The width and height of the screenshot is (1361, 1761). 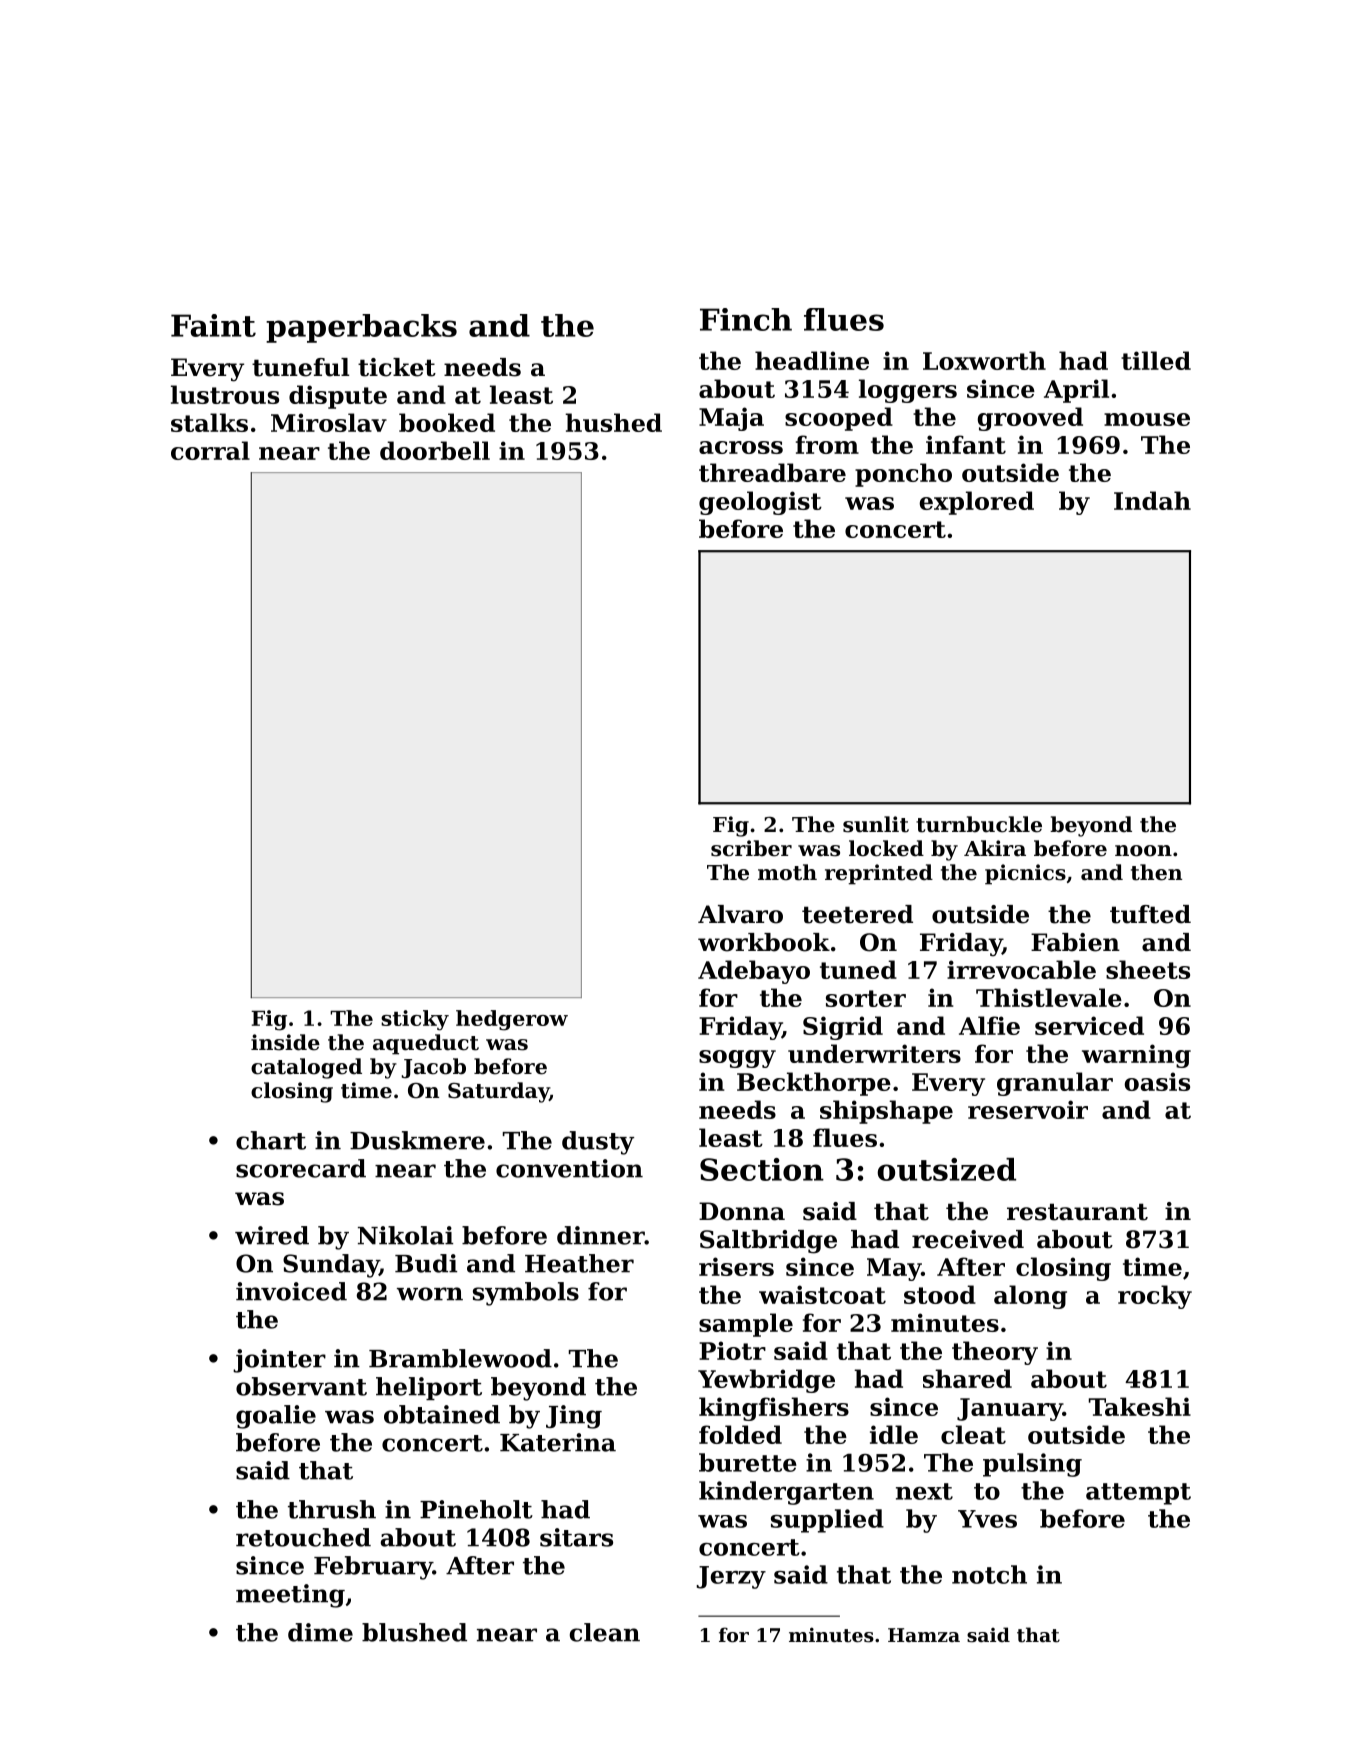 What do you see at coordinates (526, 1294) in the screenshot?
I see `symbols` at bounding box center [526, 1294].
